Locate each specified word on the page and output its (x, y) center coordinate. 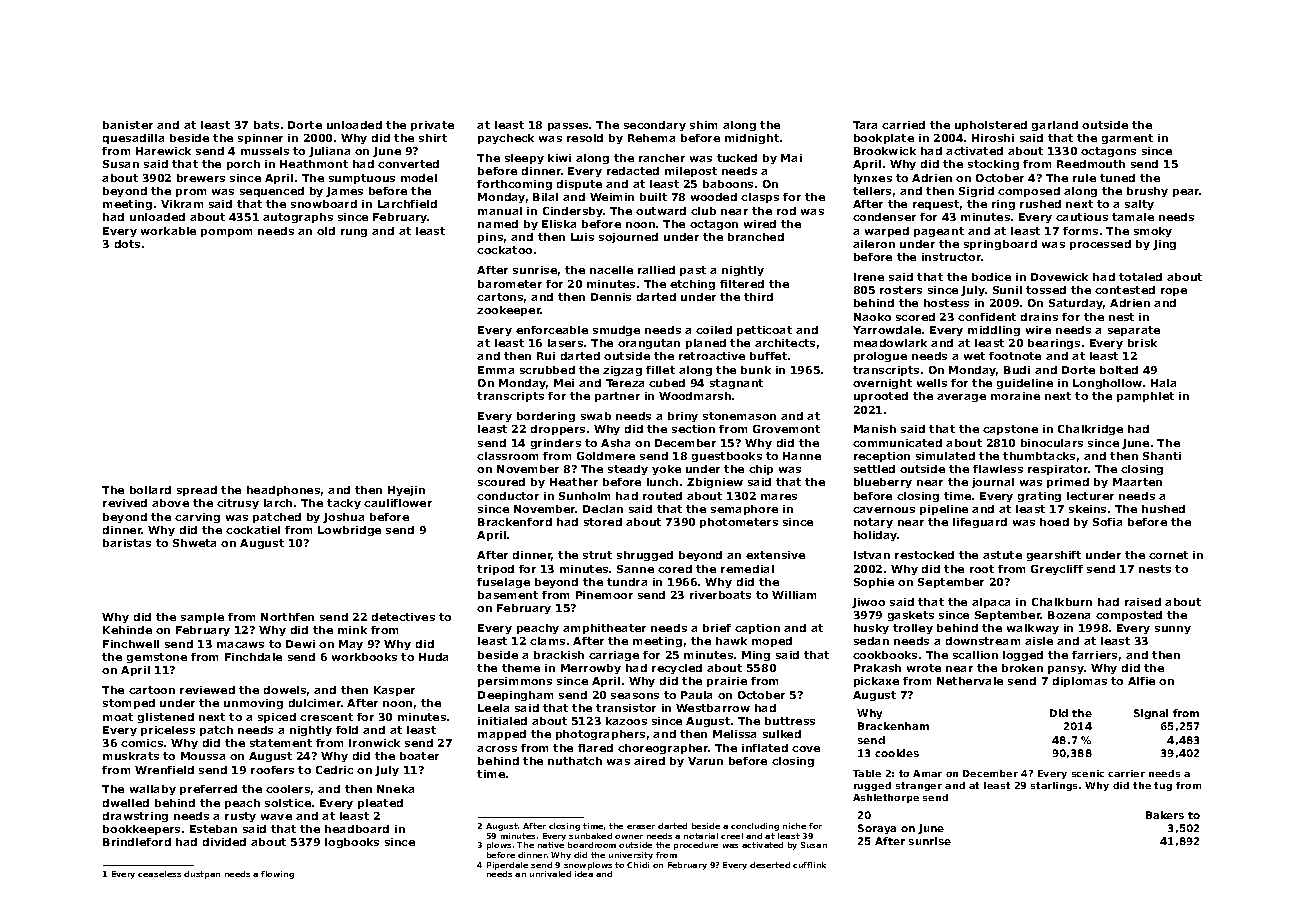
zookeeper (509, 311)
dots (127, 244)
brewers (201, 178)
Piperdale (507, 866)
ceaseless (159, 874)
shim (703, 125)
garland (1055, 126)
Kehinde (127, 630)
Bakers (1165, 815)
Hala (1163, 383)
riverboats (720, 595)
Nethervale (970, 681)
